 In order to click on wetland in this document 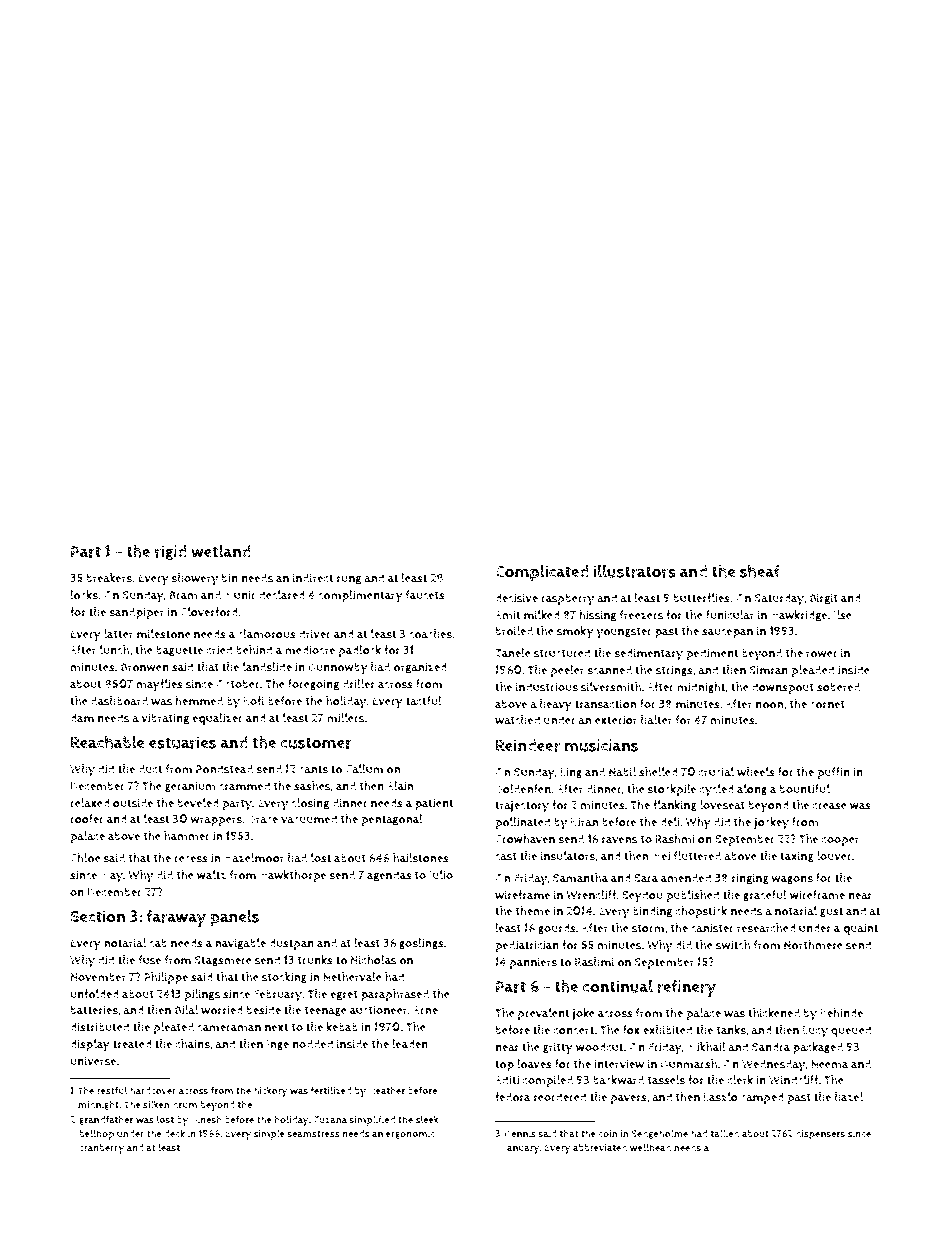, I will do `click(221, 551)`.
